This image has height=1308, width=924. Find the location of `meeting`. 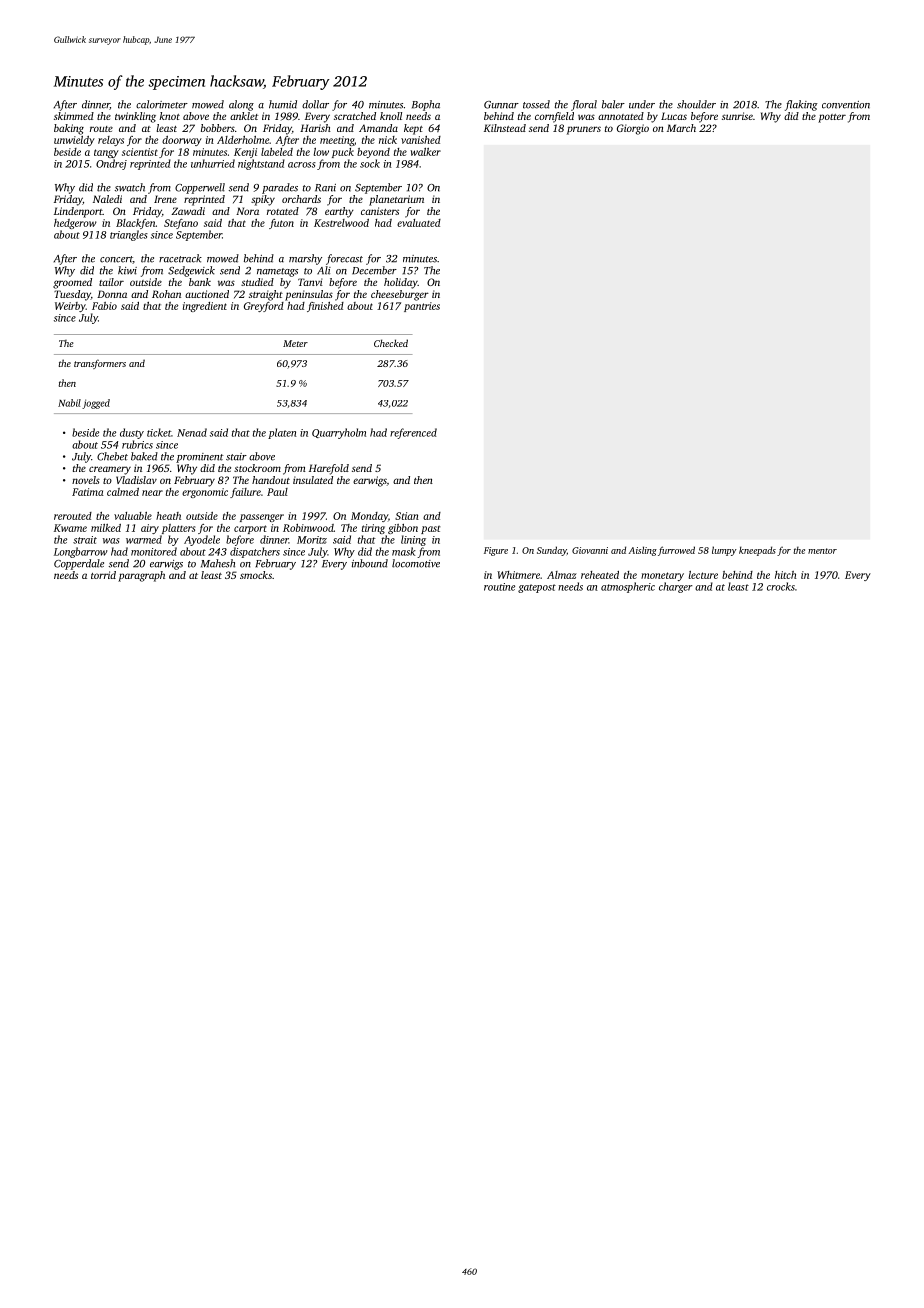

meeting is located at coordinates (337, 141).
